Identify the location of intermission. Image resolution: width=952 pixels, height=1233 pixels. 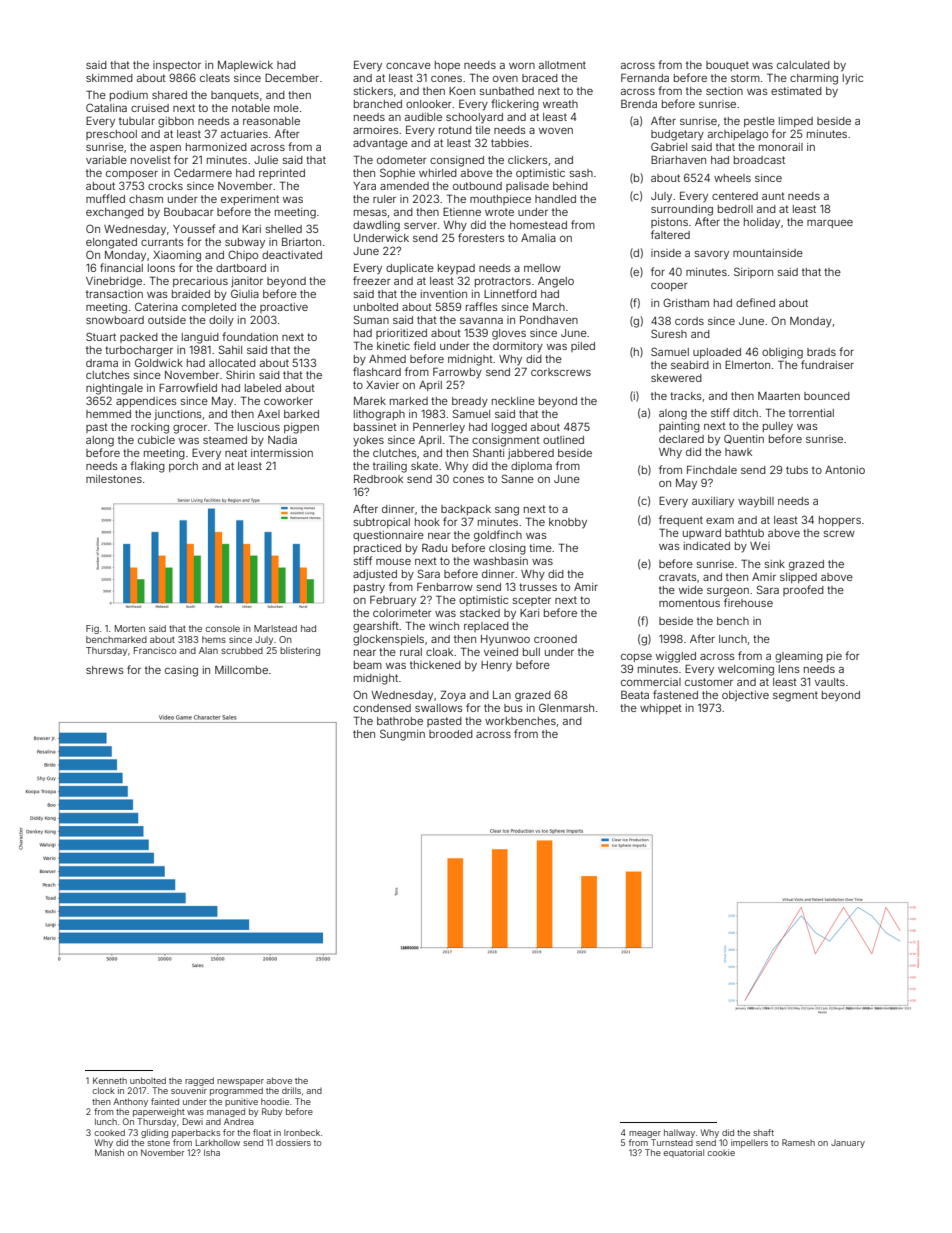
(282, 453).
